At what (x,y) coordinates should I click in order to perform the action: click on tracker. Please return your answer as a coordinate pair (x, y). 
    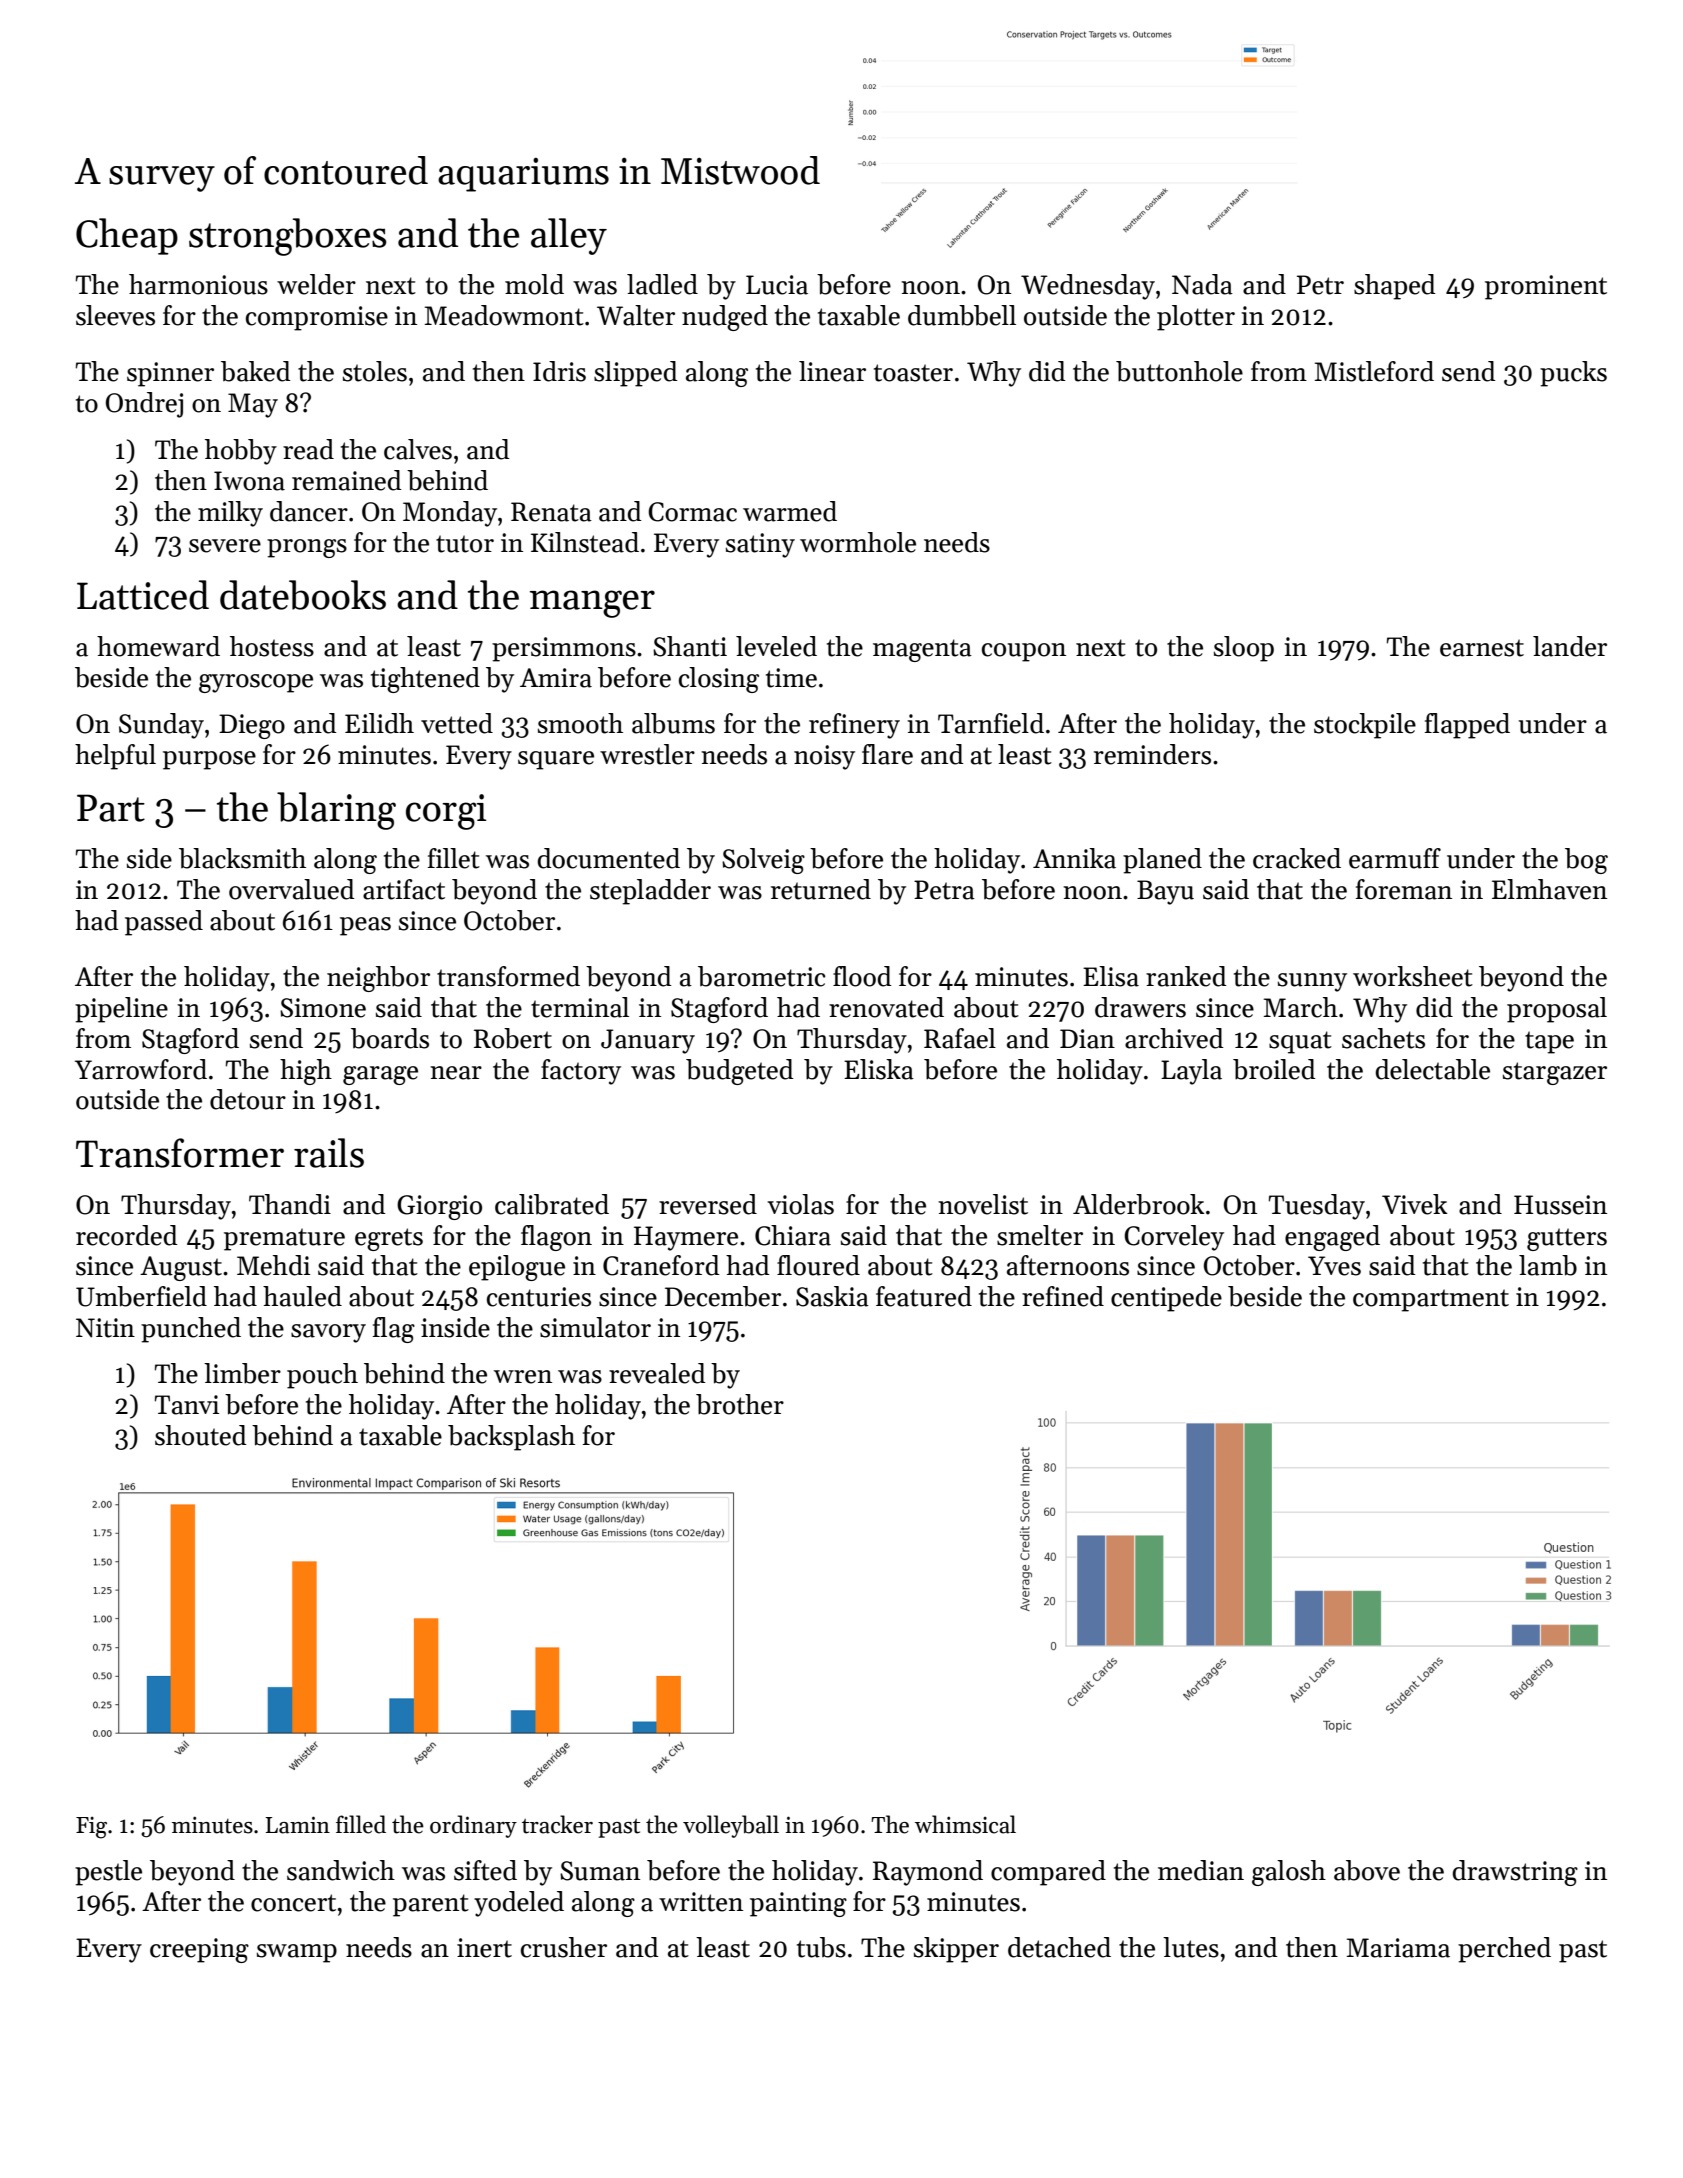
    Looking at the image, I should click on (557, 1824).
